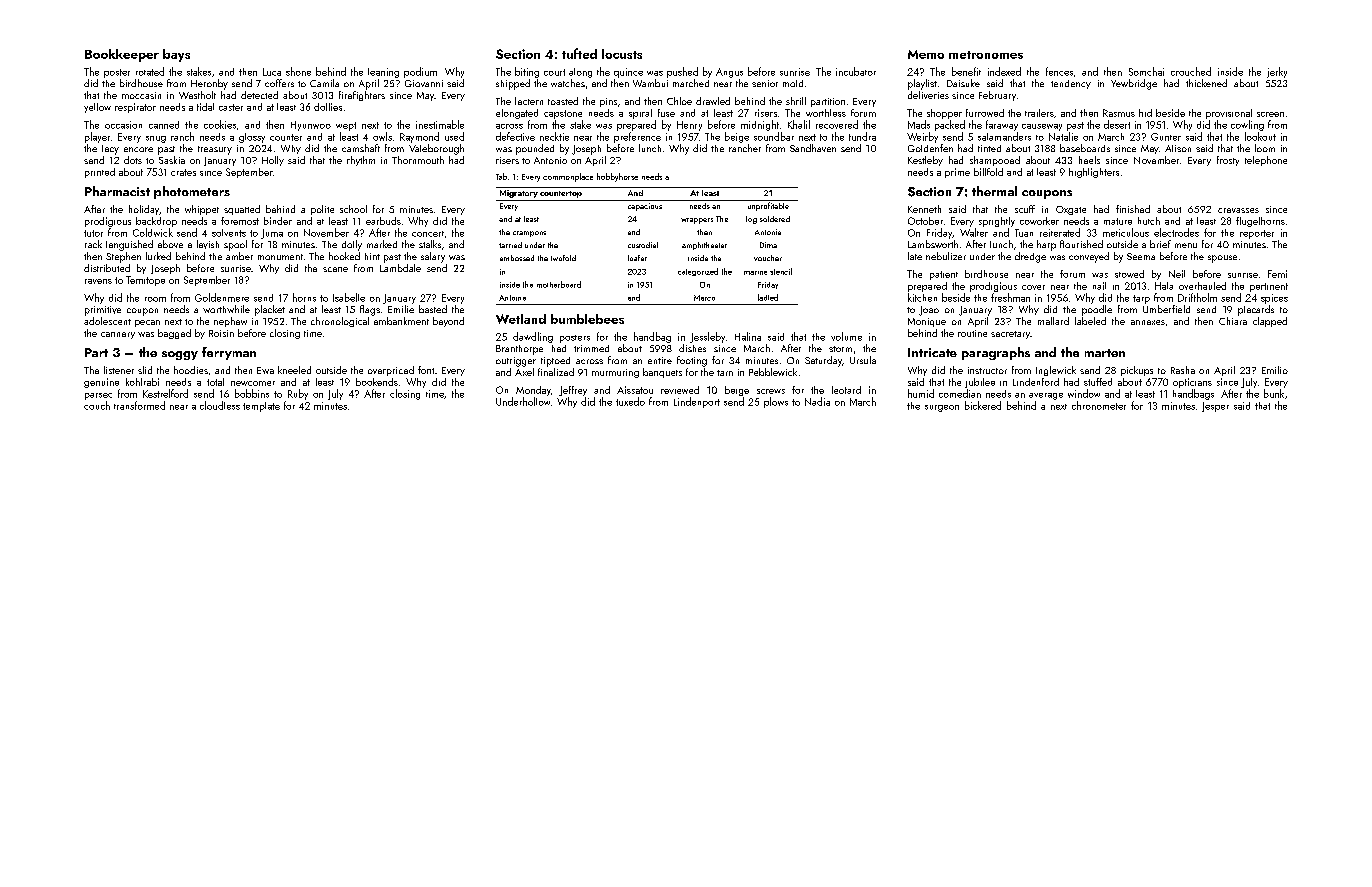 The height and width of the image is (887, 1372). Describe the element at coordinates (517, 114) in the image. I see `elongated` at that location.
